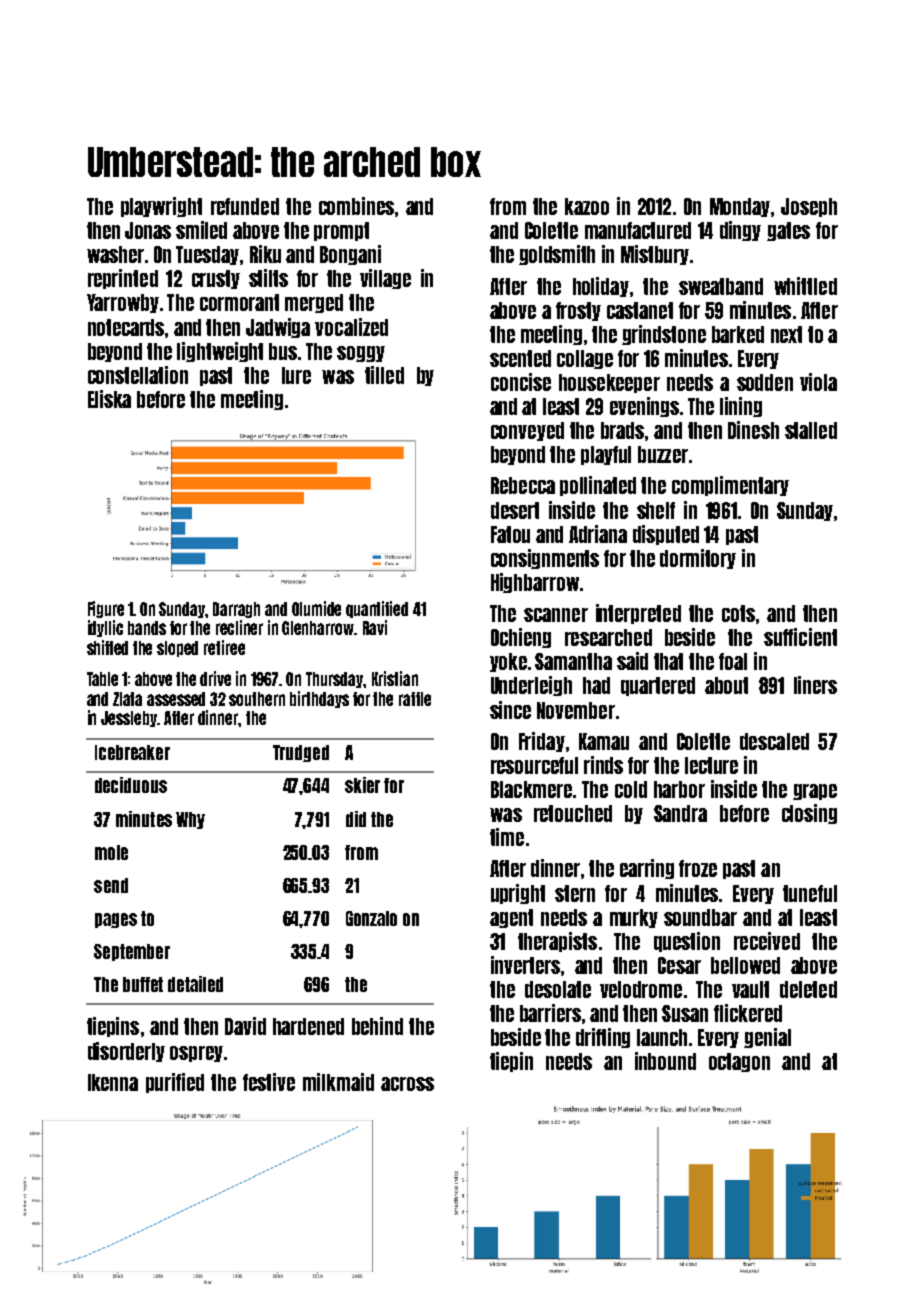 The width and height of the page is (924, 1311). Describe the element at coordinates (587, 206) in the page. I see `kazoo` at that location.
